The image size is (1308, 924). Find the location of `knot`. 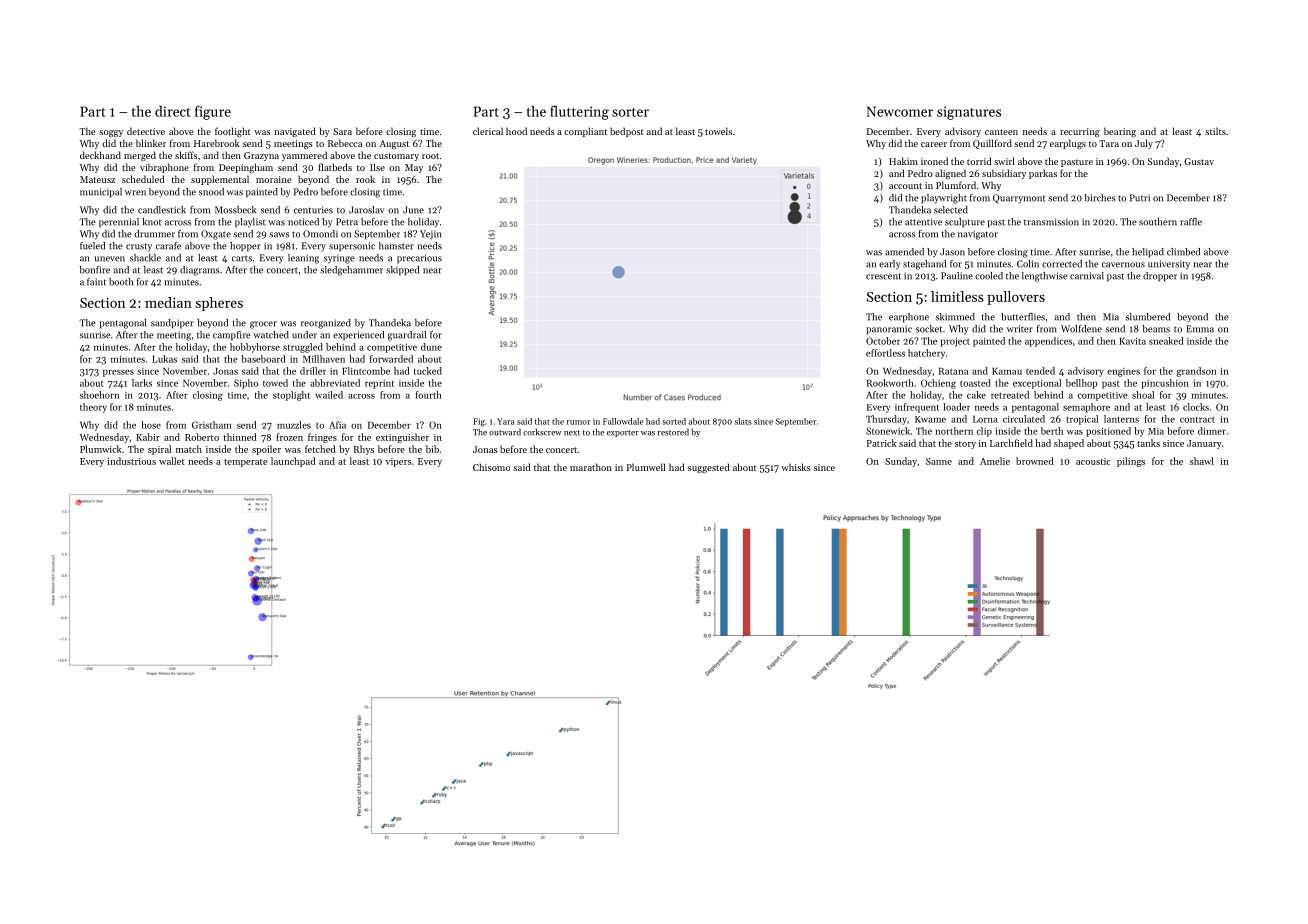

knot is located at coordinates (152, 222).
